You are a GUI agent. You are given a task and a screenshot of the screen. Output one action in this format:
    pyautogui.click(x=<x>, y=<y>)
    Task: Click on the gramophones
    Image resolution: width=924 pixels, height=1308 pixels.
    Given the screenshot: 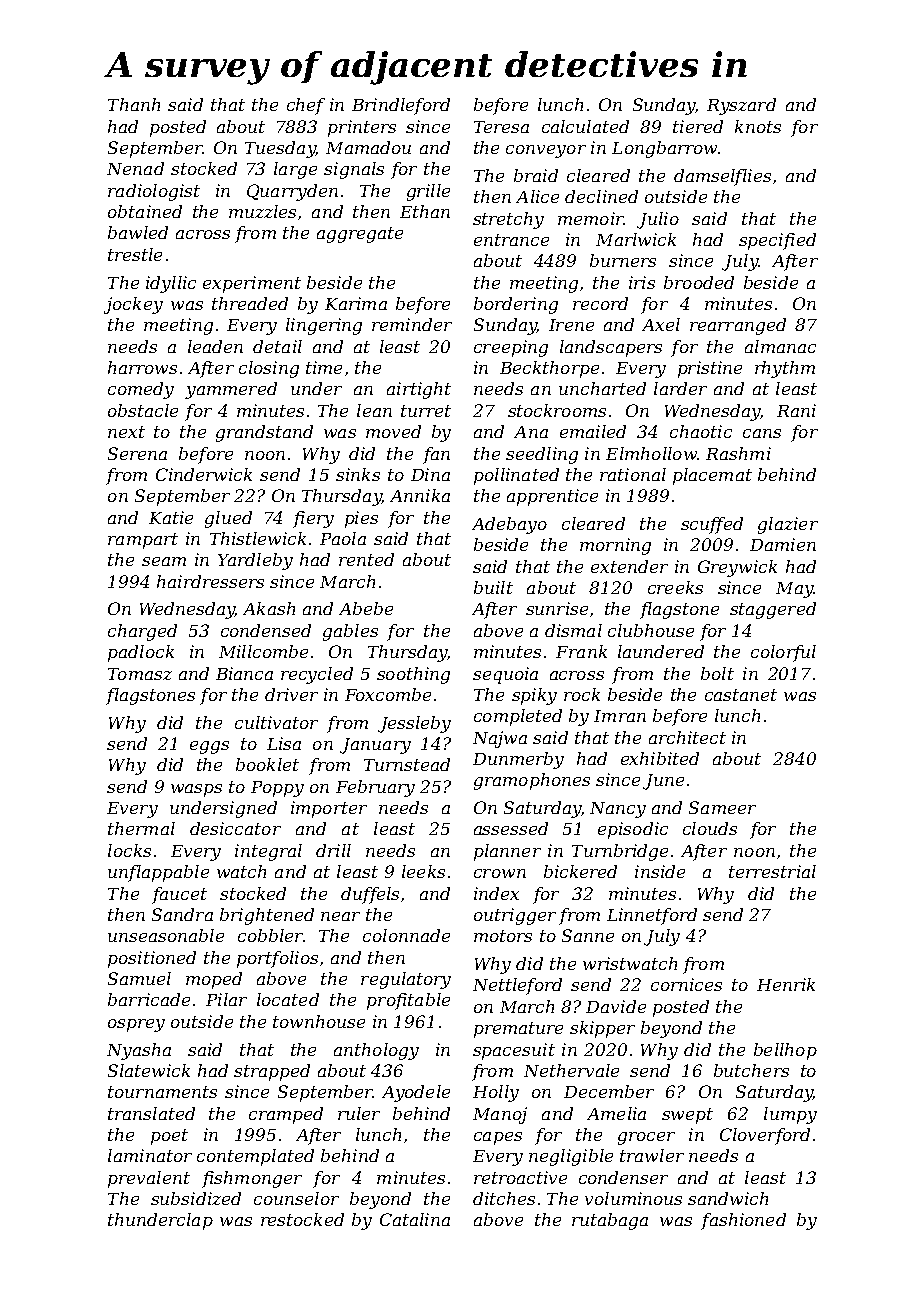 What is the action you would take?
    pyautogui.click(x=532, y=781)
